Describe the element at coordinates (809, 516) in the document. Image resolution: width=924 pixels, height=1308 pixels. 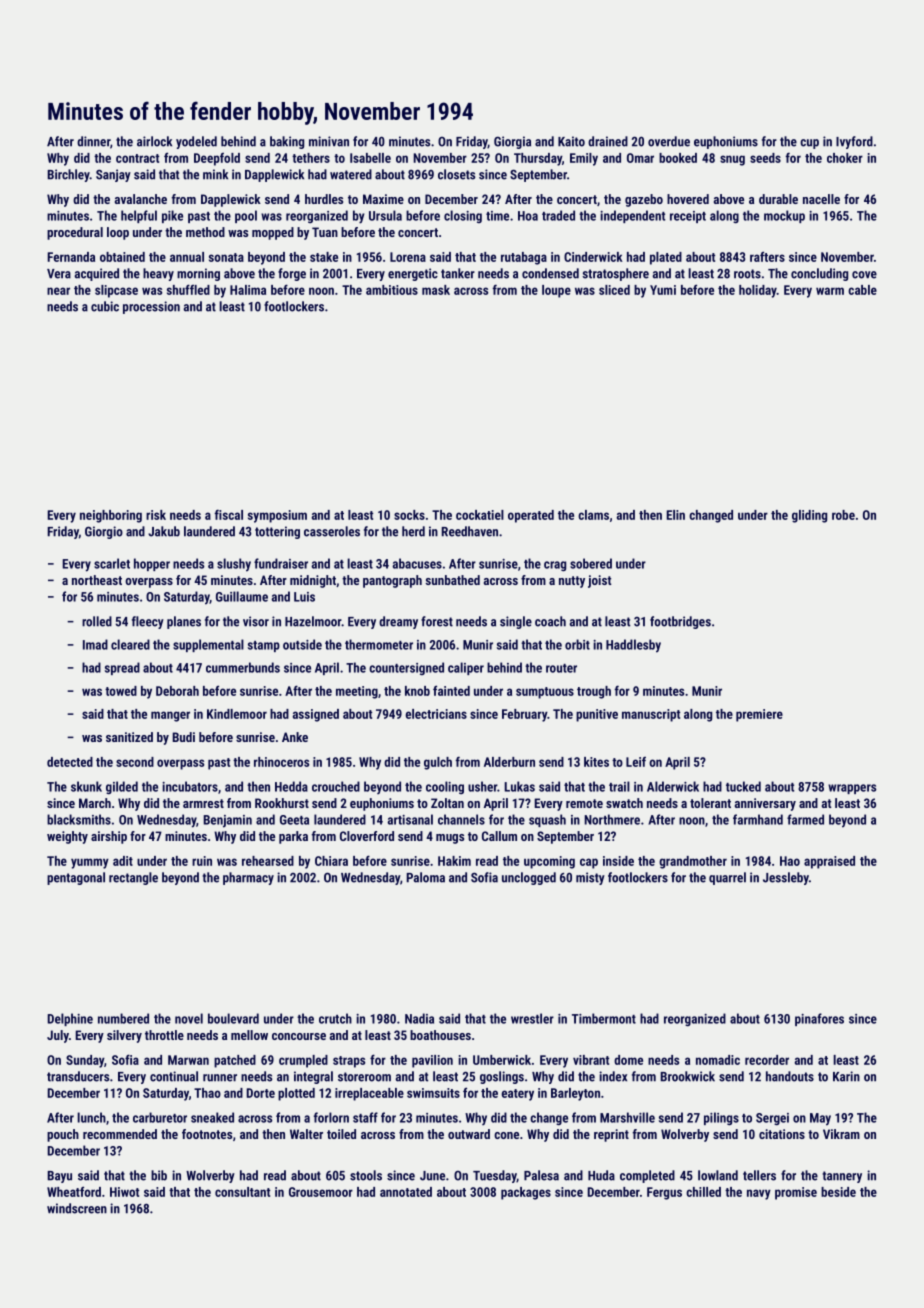
I see `gliding` at that location.
